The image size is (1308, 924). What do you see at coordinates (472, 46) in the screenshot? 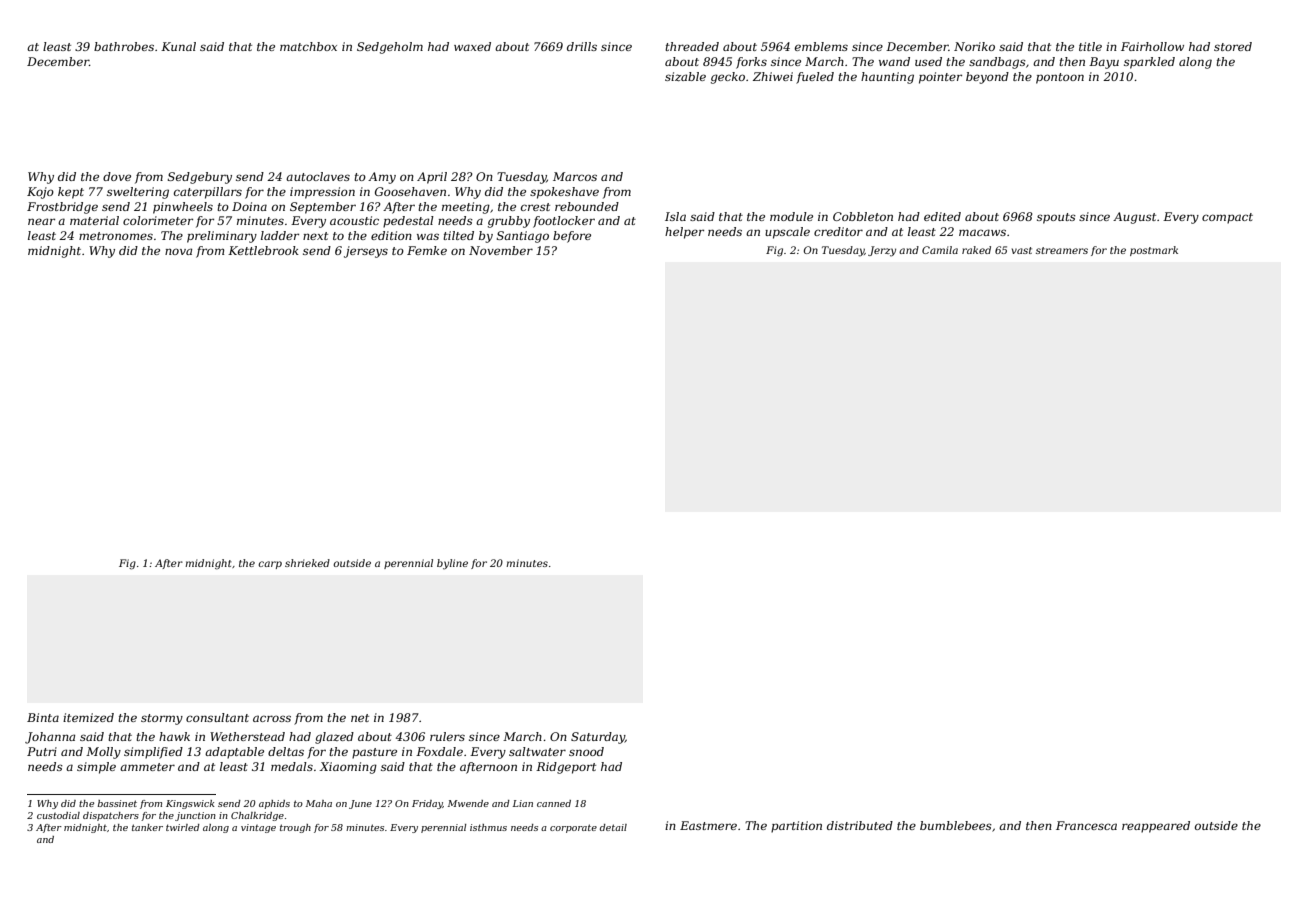
I see `waxed` at bounding box center [472, 46].
